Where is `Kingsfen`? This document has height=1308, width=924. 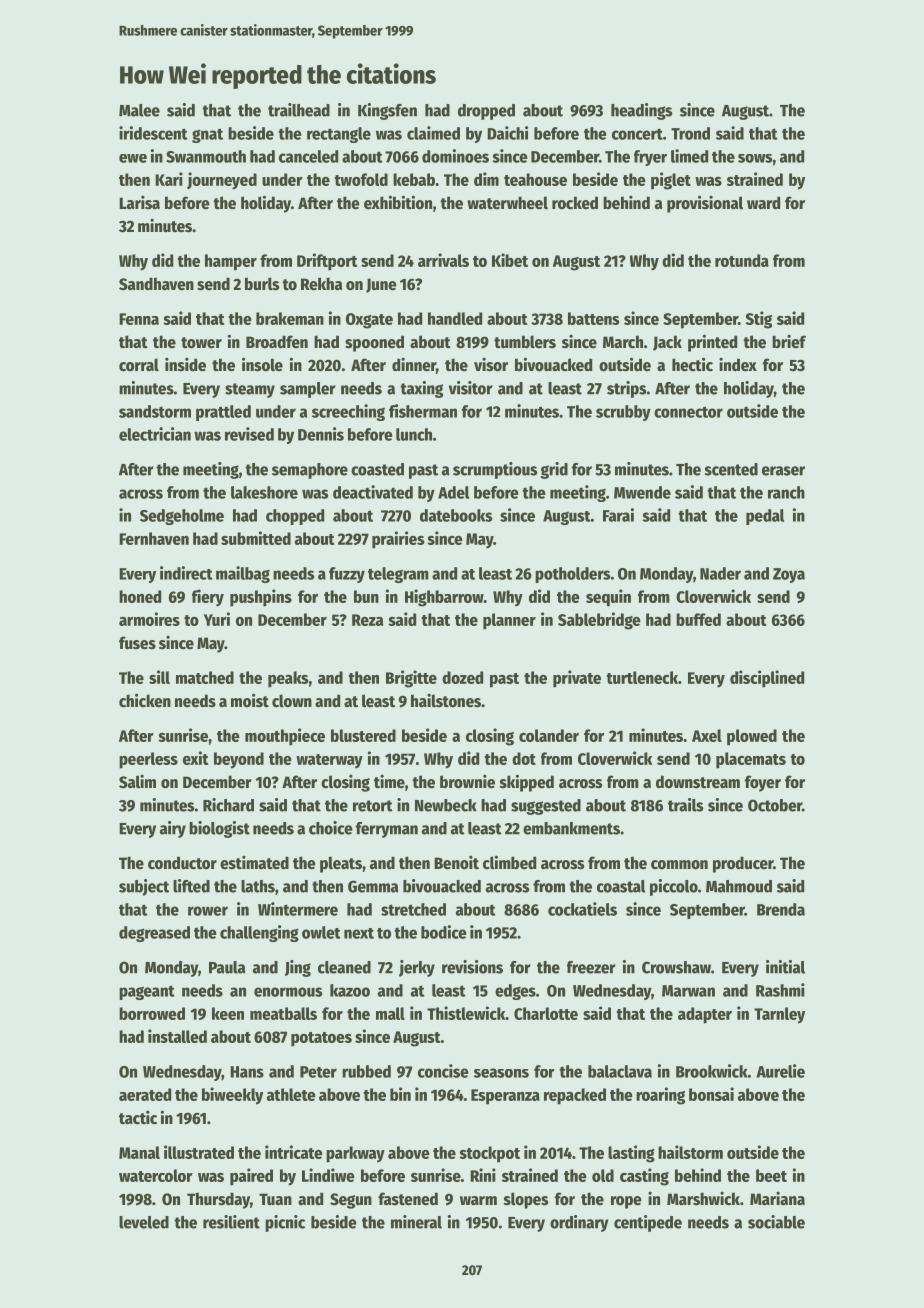 Kingsfen is located at coordinates (387, 111).
